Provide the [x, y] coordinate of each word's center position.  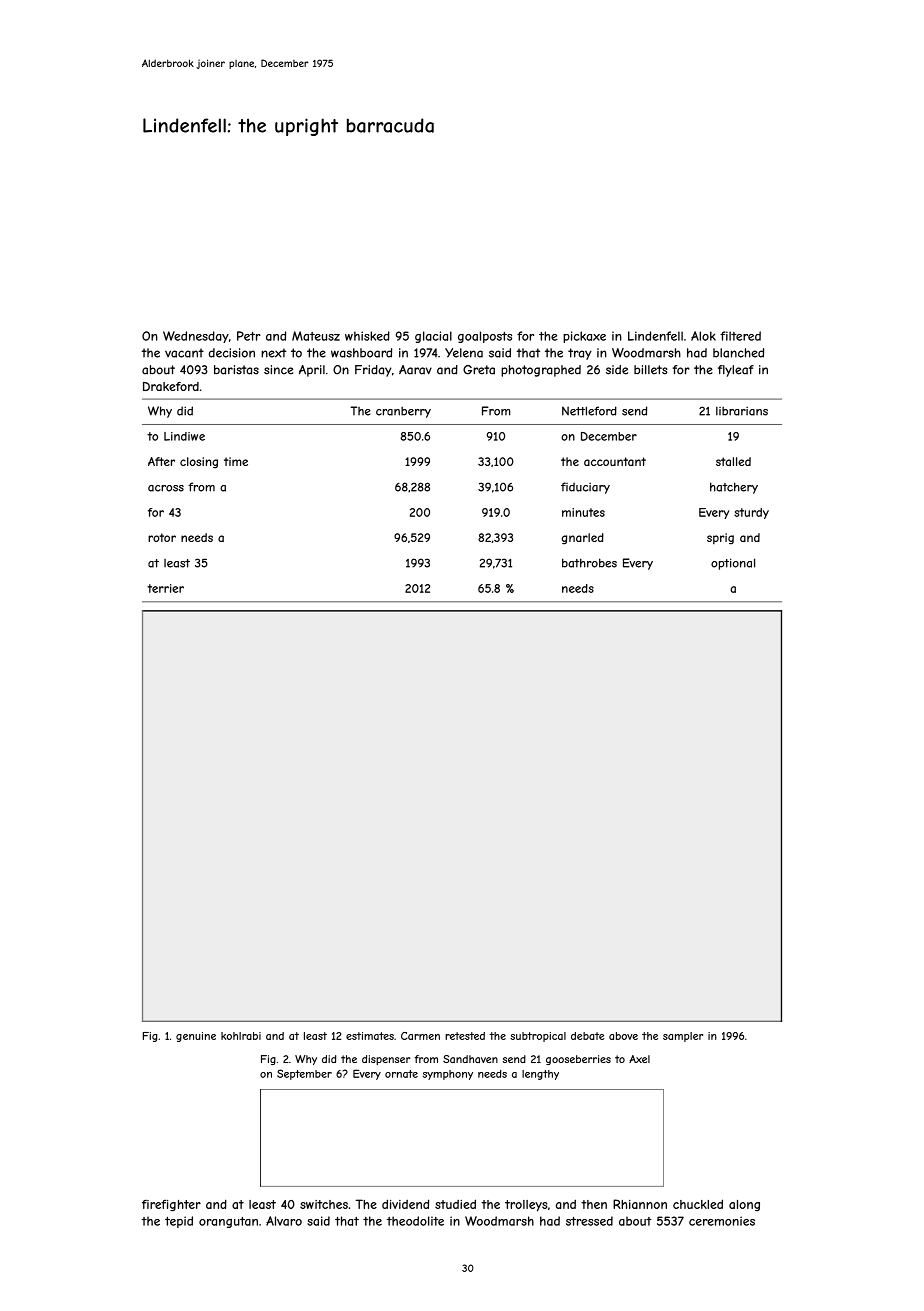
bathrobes [589, 563]
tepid [179, 1222]
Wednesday [196, 337]
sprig [720, 539]
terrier [165, 588]
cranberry [403, 412]
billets [650, 370]
